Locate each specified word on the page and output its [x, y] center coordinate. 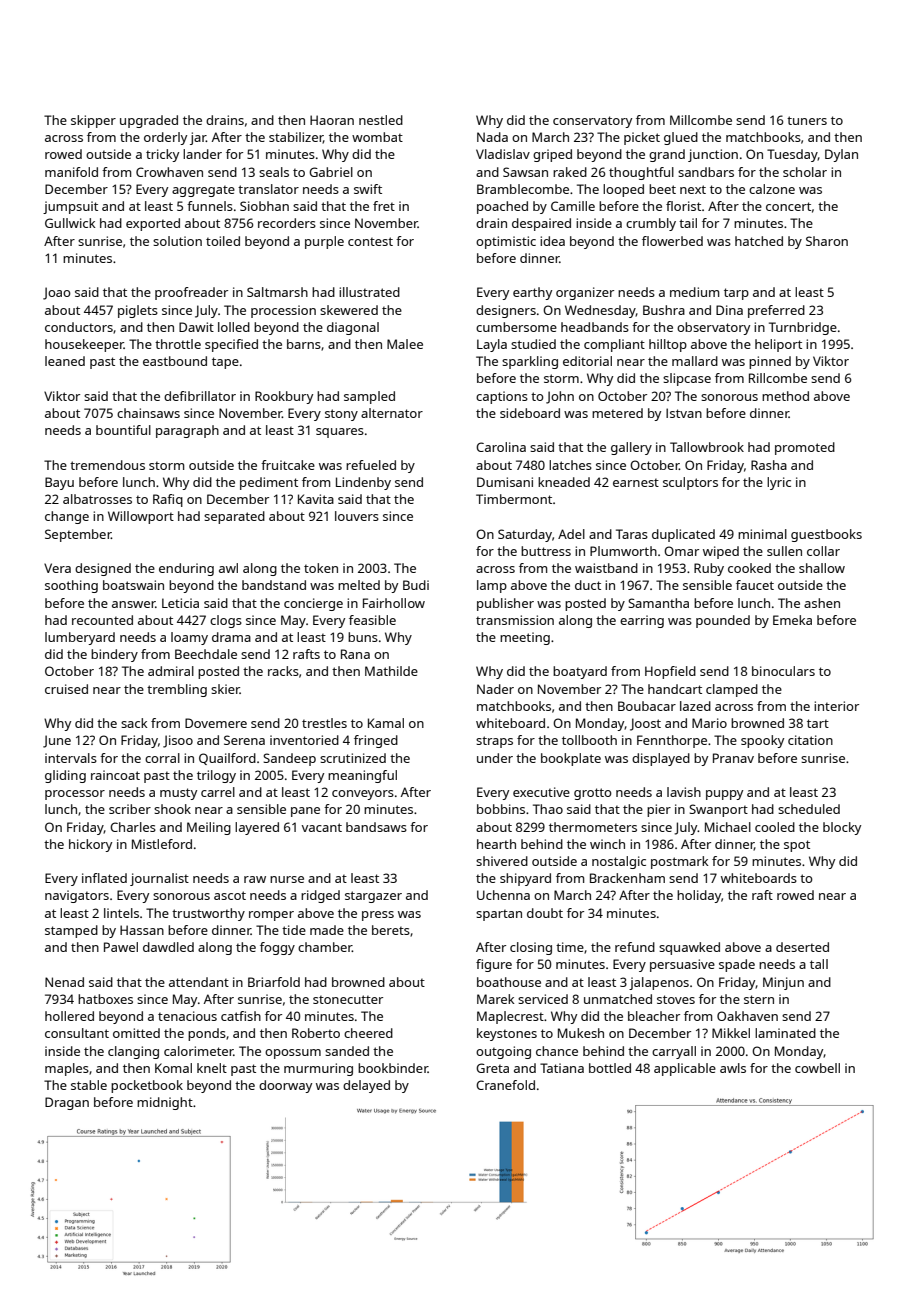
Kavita [316, 499]
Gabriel [331, 172]
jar [198, 138]
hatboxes [105, 999]
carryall [674, 1052]
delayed [366, 1086]
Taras [632, 534]
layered [257, 828]
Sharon [827, 241]
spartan [499, 915]
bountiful [123, 430]
